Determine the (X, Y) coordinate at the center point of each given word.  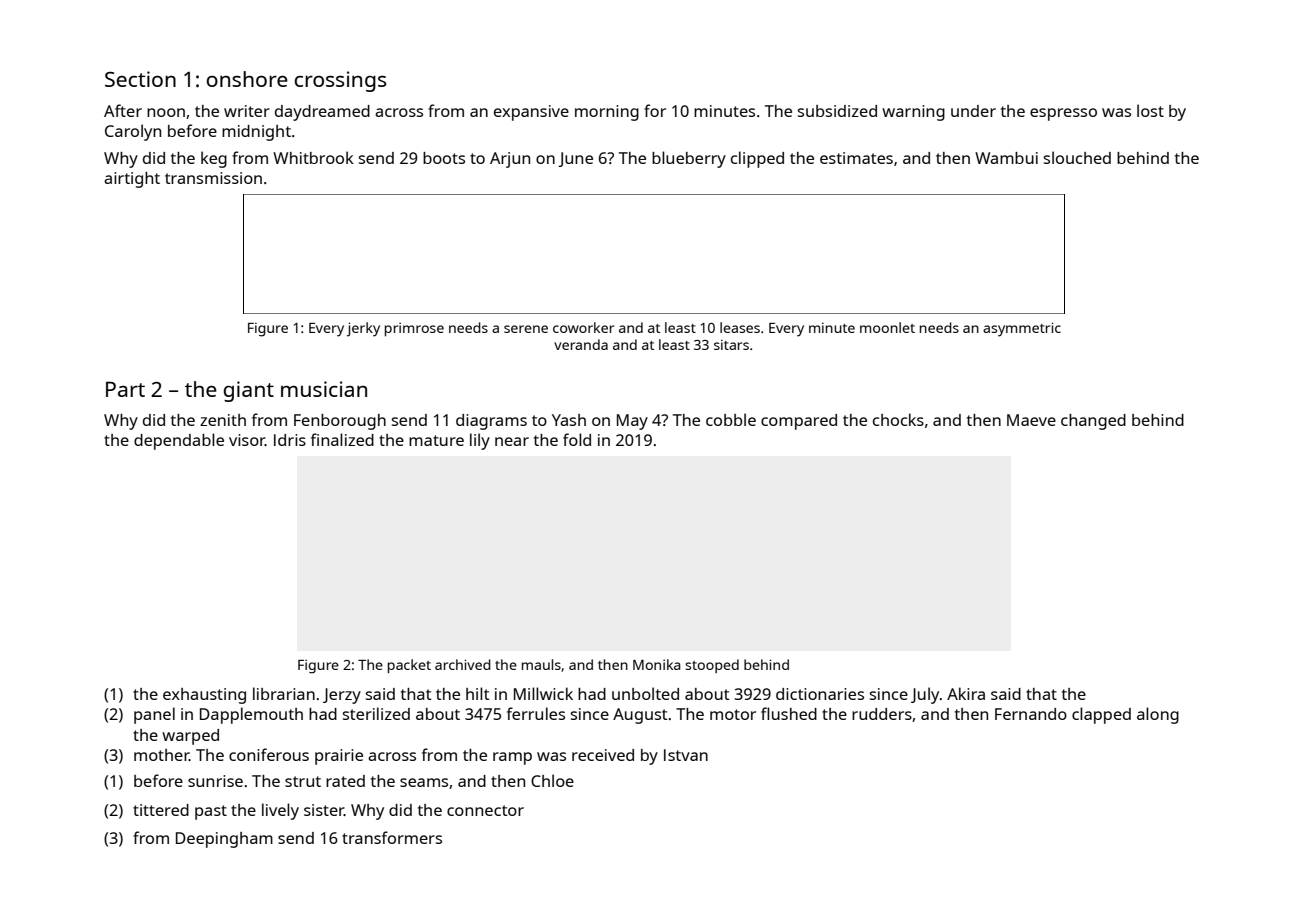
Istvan (686, 755)
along (1158, 715)
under (973, 111)
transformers (392, 837)
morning (607, 113)
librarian (284, 693)
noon (166, 112)
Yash (569, 420)
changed (1093, 422)
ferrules (536, 713)
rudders (882, 714)
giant (249, 391)
